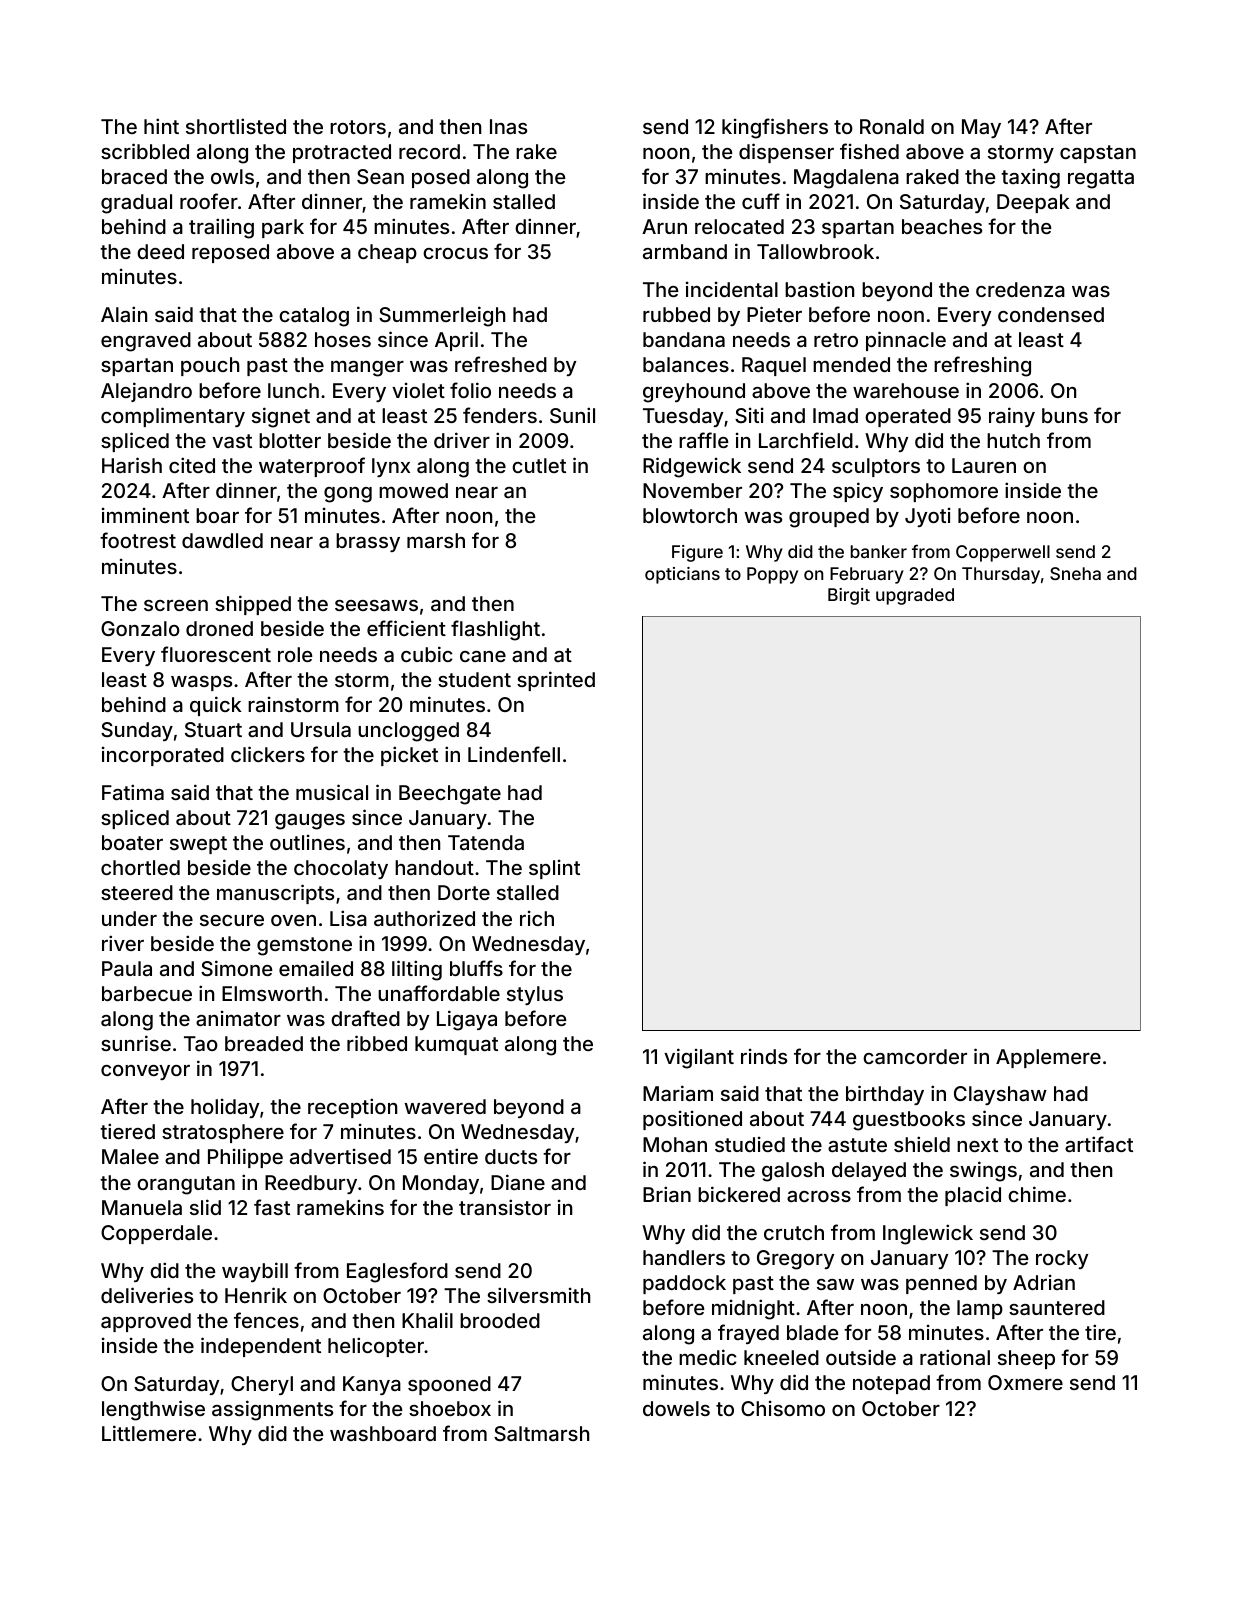 The width and height of the page is (1241, 1606). What do you see at coordinates (851, 364) in the page?
I see `mended` at bounding box center [851, 364].
